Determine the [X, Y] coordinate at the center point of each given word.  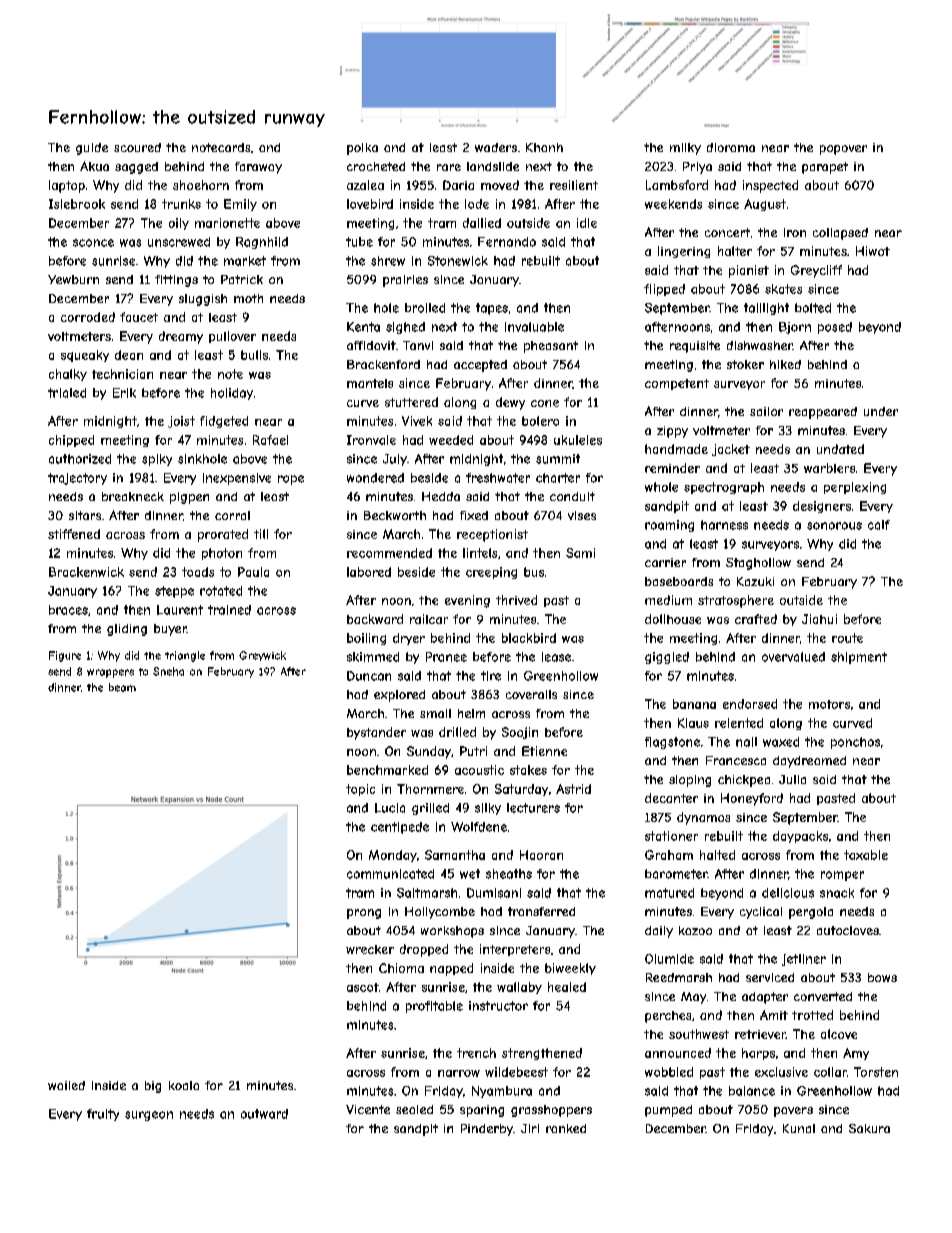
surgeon [149, 1116]
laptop [67, 186]
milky [685, 149]
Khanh [544, 147]
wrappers [110, 673]
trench [476, 1053]
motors [829, 704]
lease [556, 657]
